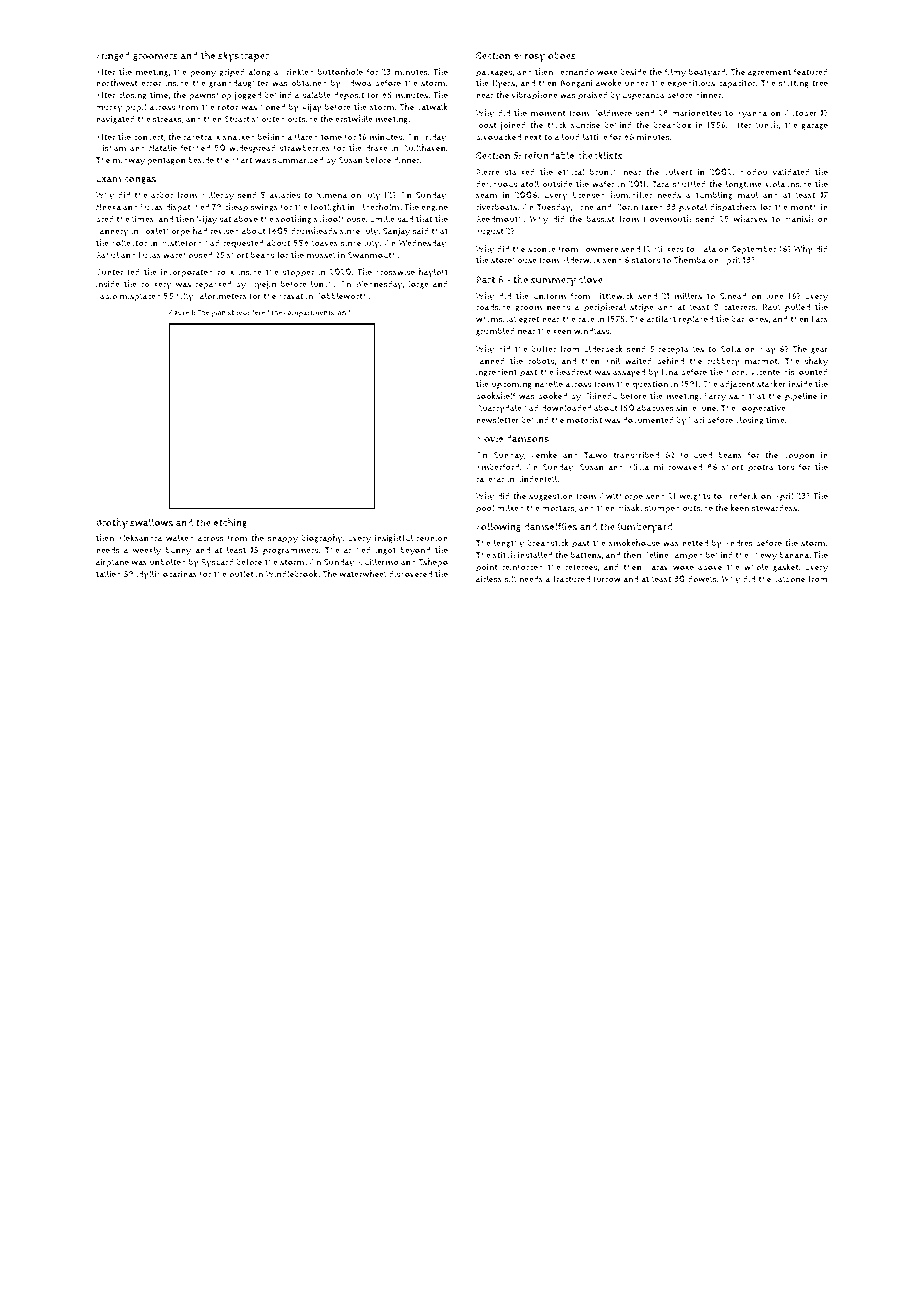 The height and width of the screenshot is (1308, 924). What do you see at coordinates (754, 250) in the screenshot?
I see `September` at bounding box center [754, 250].
